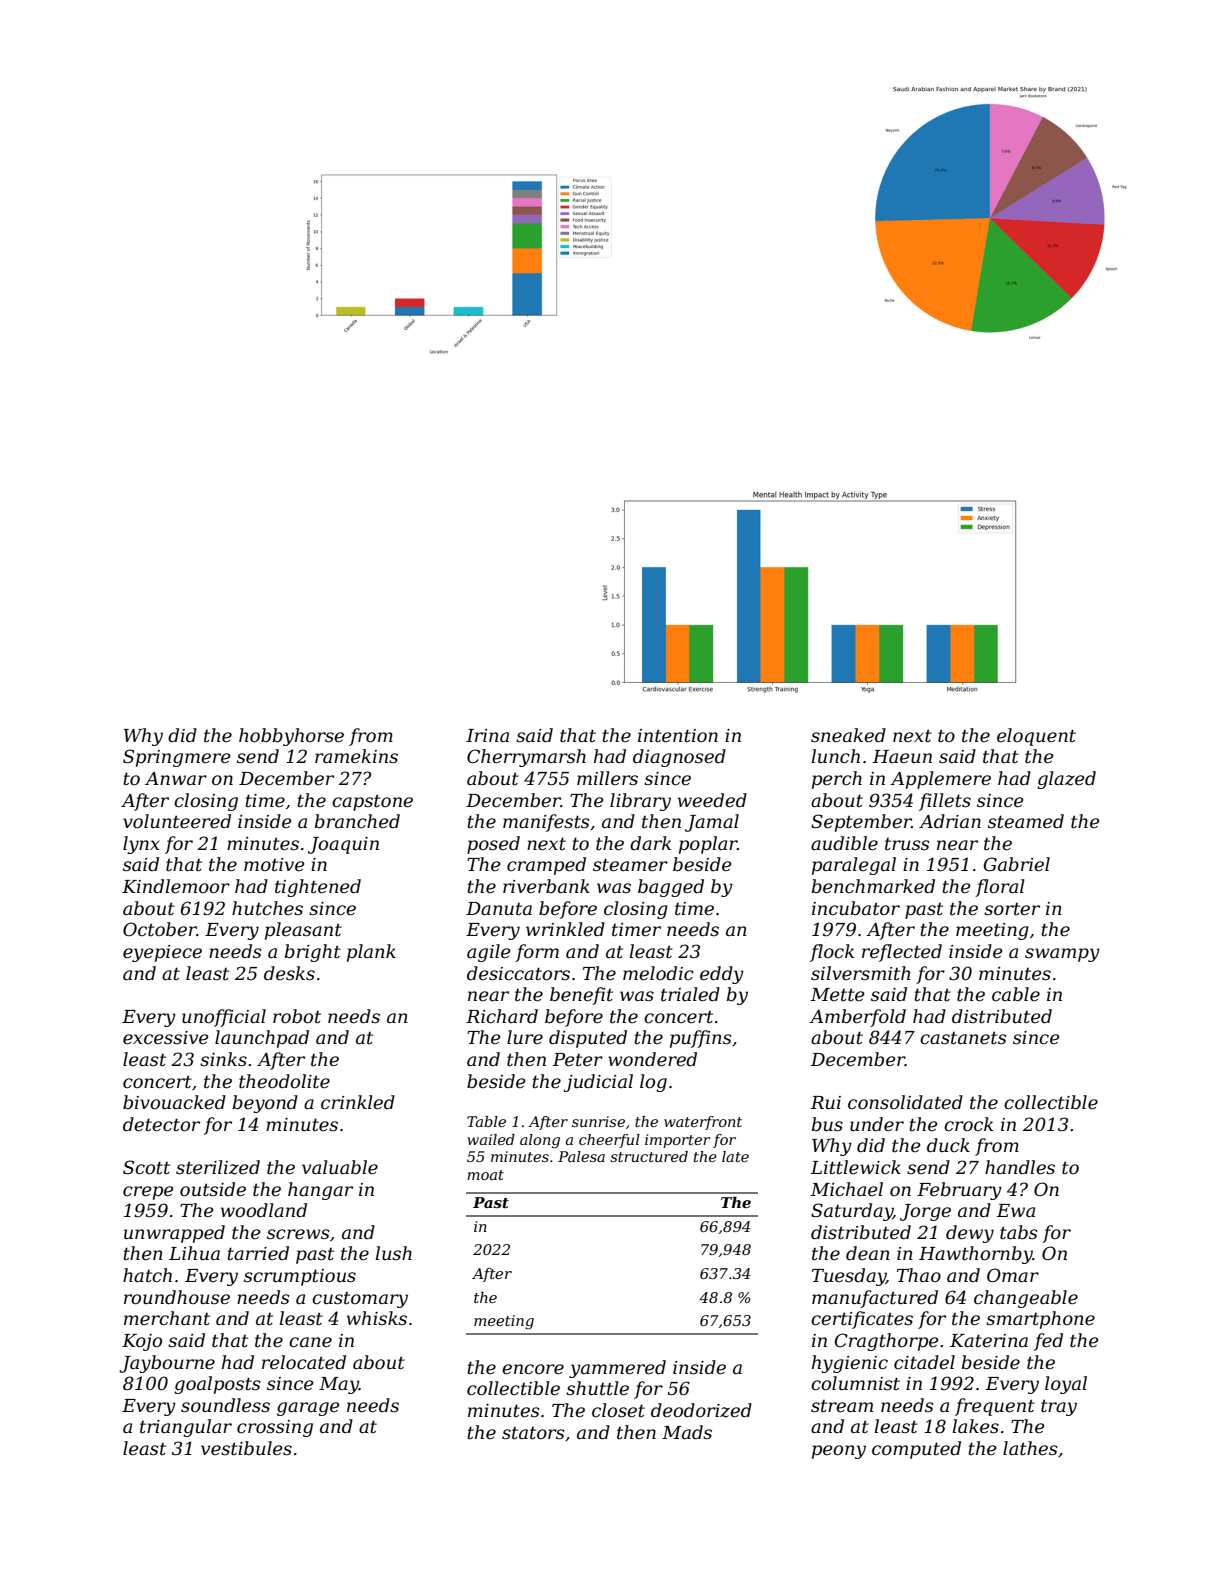 This page has height=1585, width=1225. What do you see at coordinates (264, 1210) in the page?
I see `woodland` at bounding box center [264, 1210].
